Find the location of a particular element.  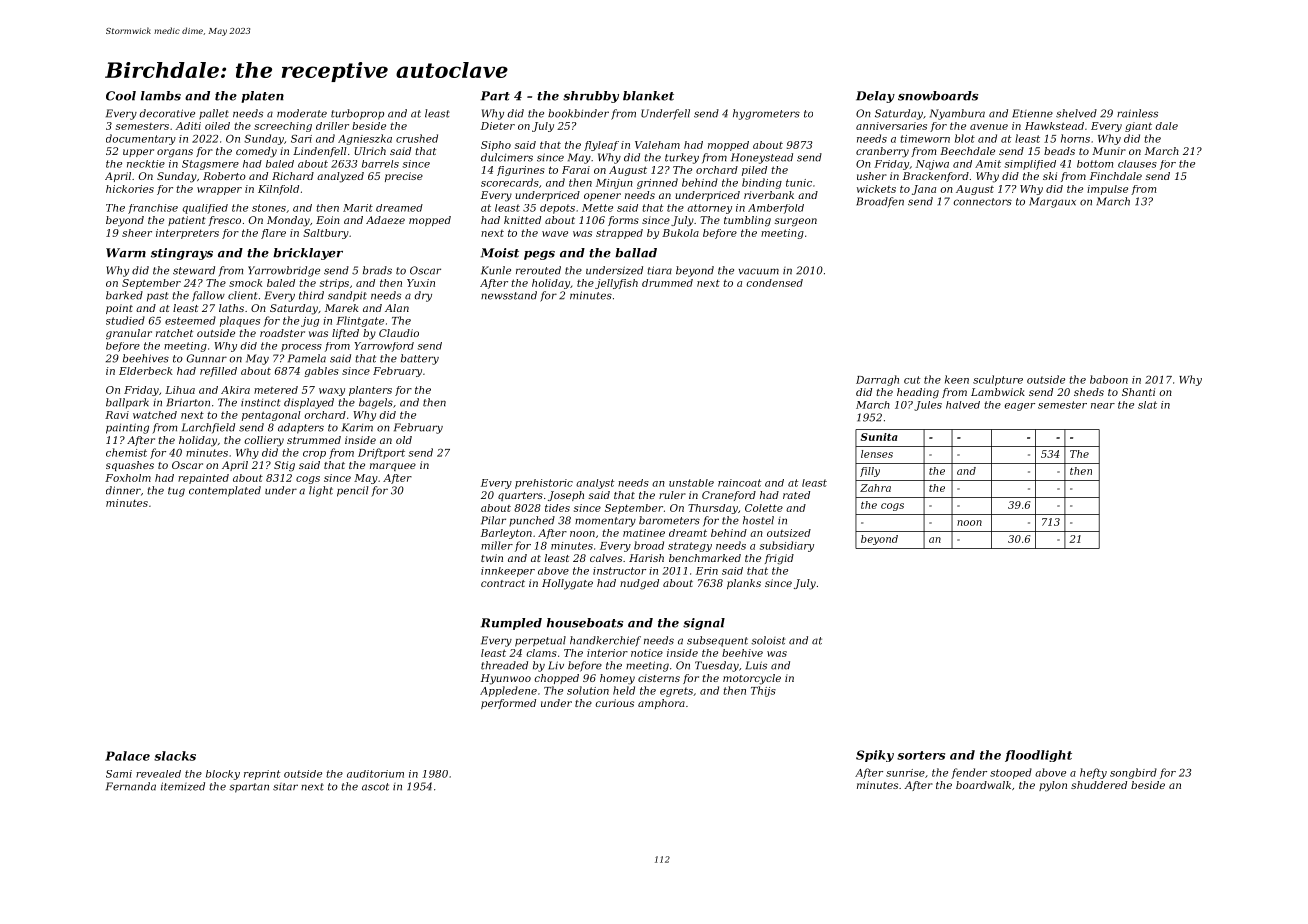

Adaeze is located at coordinates (385, 220).
